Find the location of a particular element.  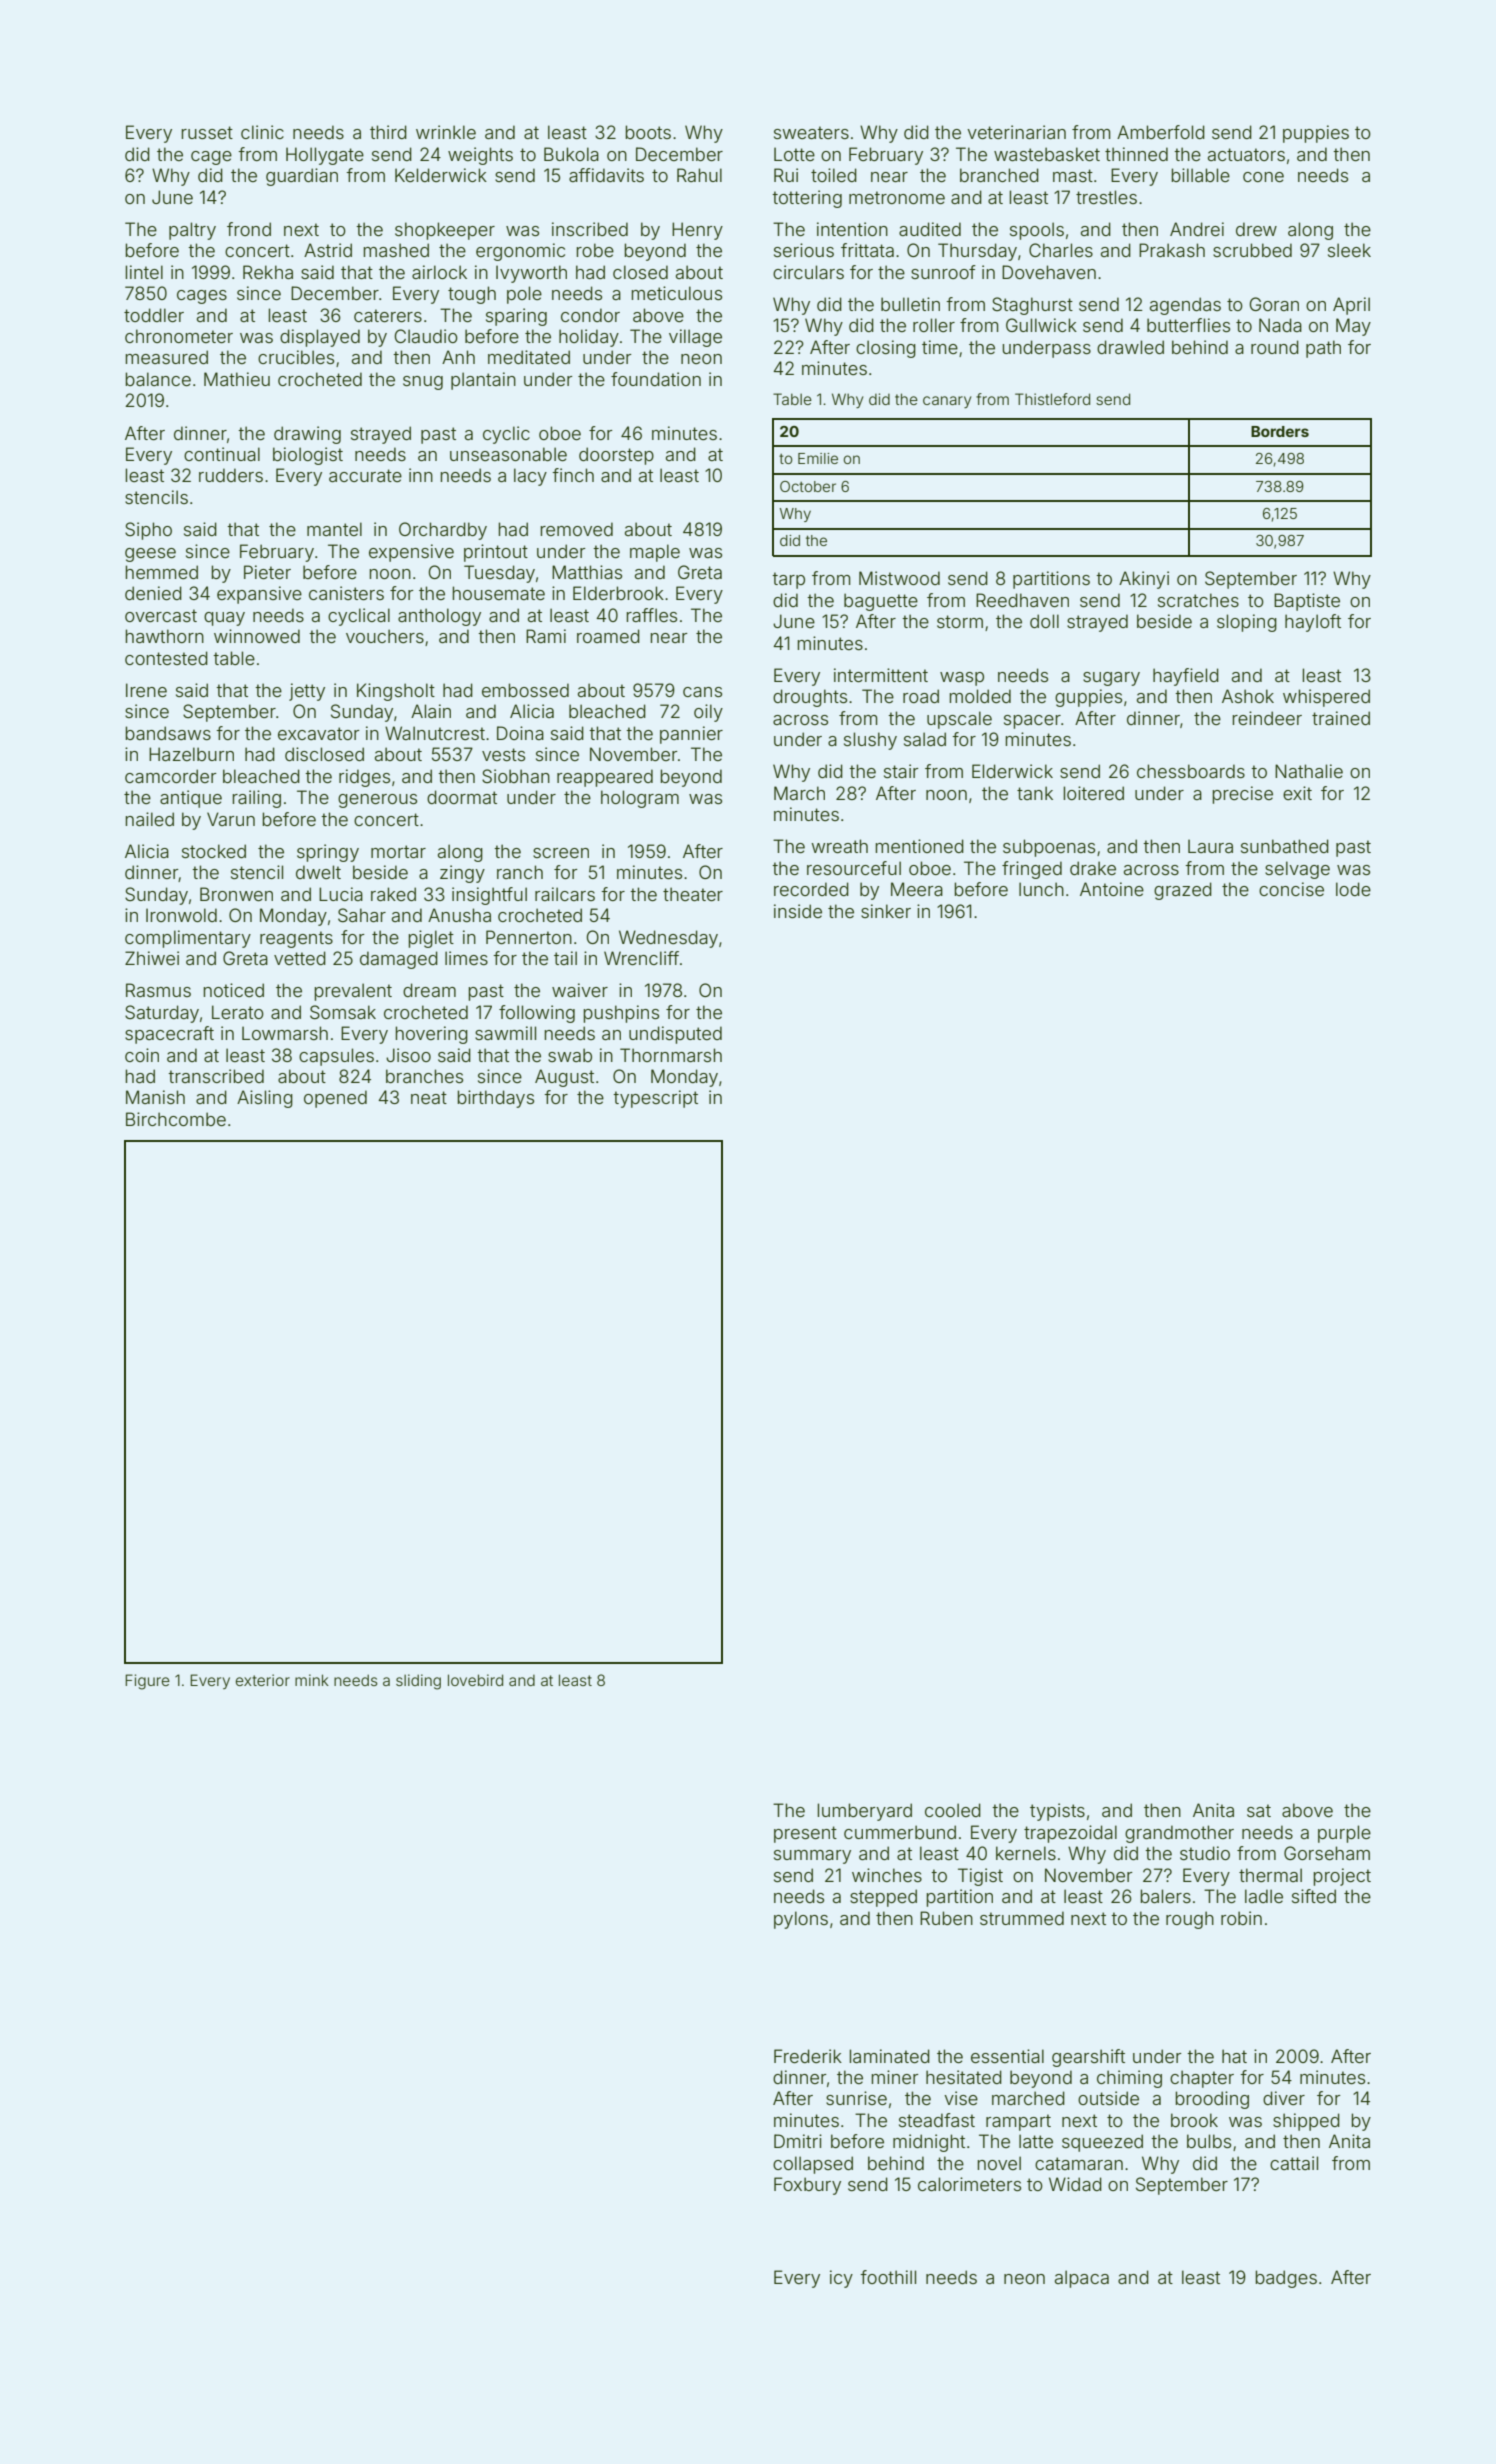

russet is located at coordinates (207, 132).
